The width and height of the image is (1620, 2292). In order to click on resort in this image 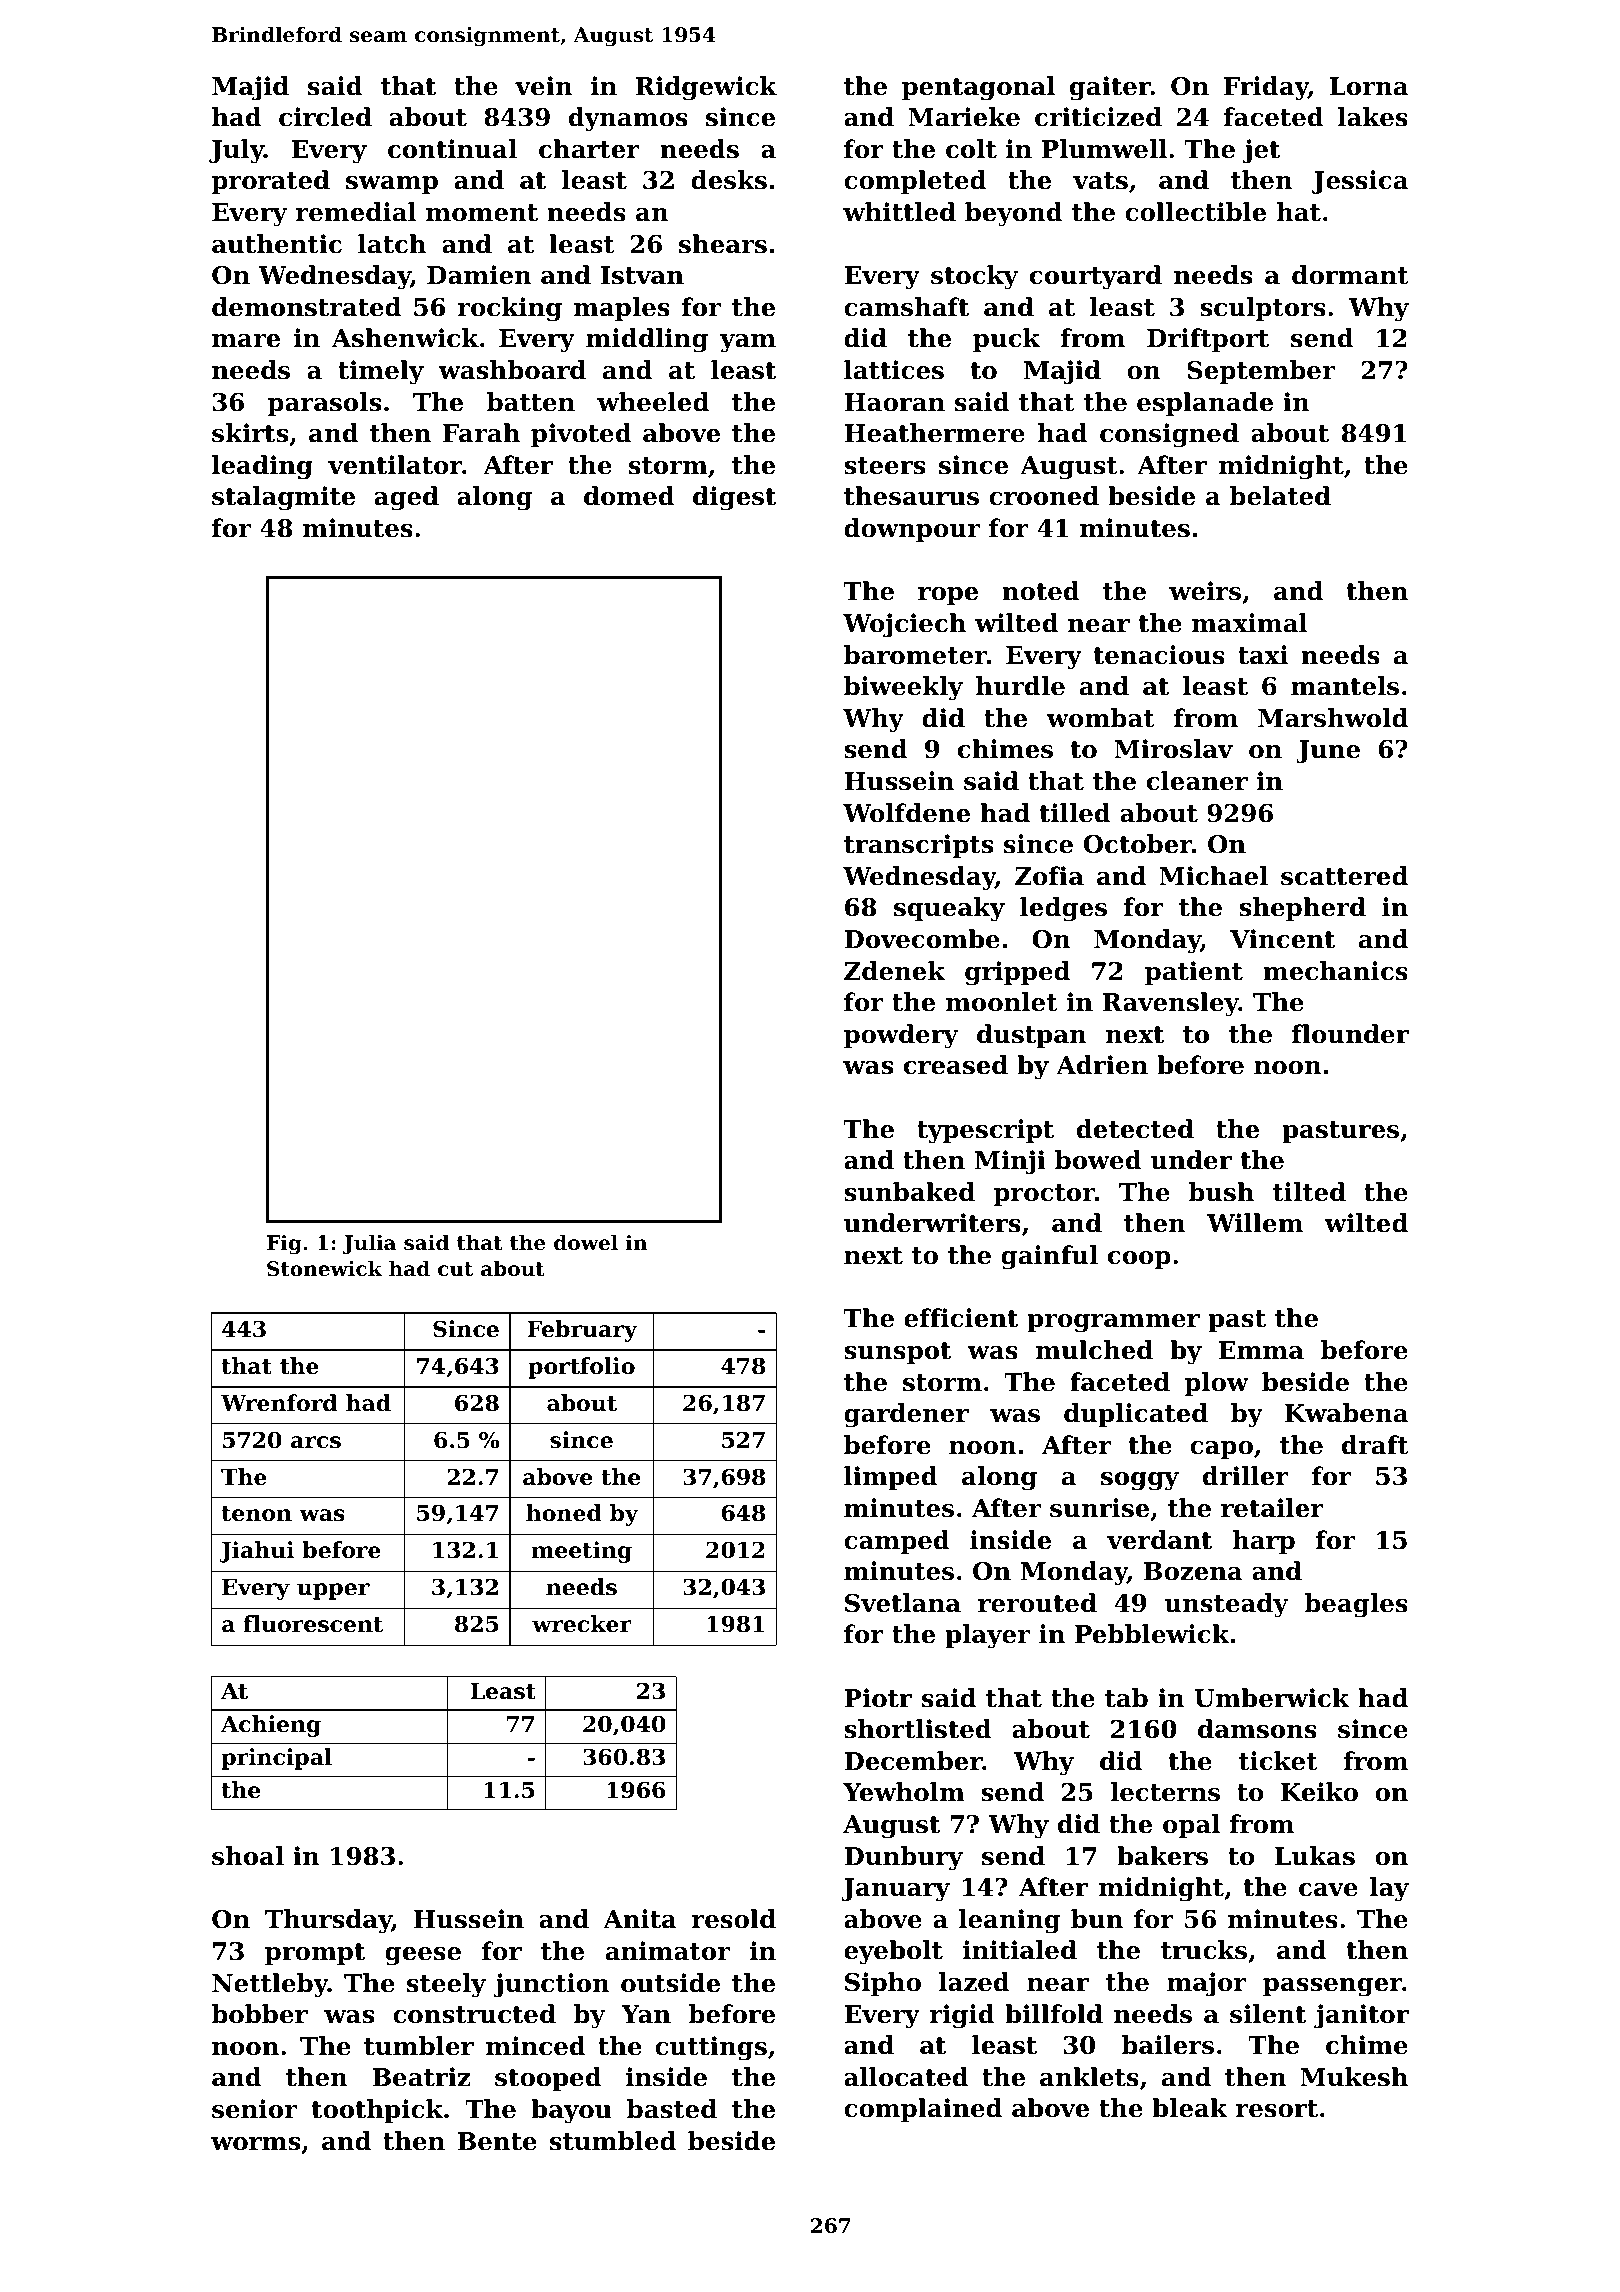, I will do `click(1277, 2109)`.
